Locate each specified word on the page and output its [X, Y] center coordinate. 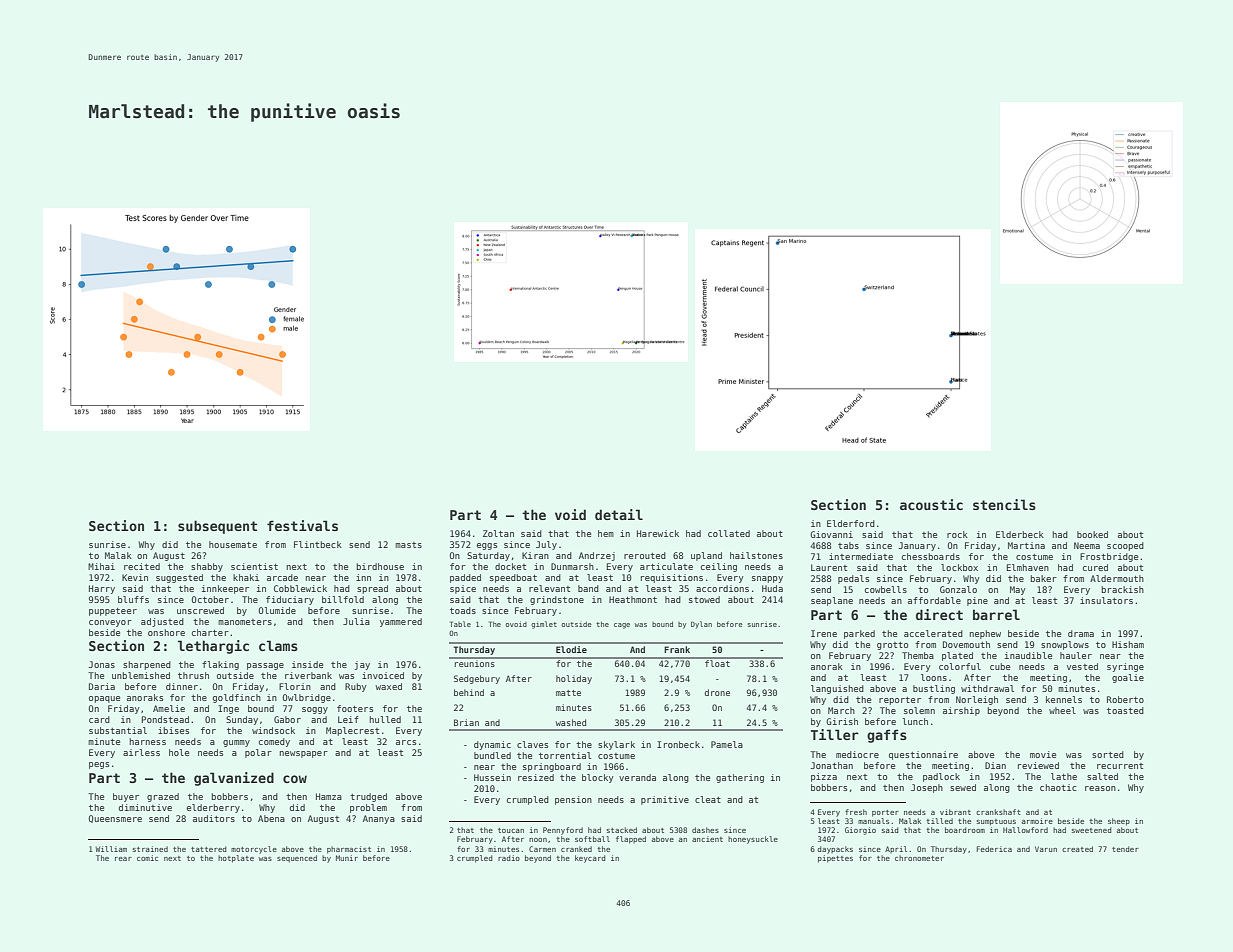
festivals [302, 525]
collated [729, 533]
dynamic [492, 745]
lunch [915, 721]
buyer [126, 797]
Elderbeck [1020, 534]
